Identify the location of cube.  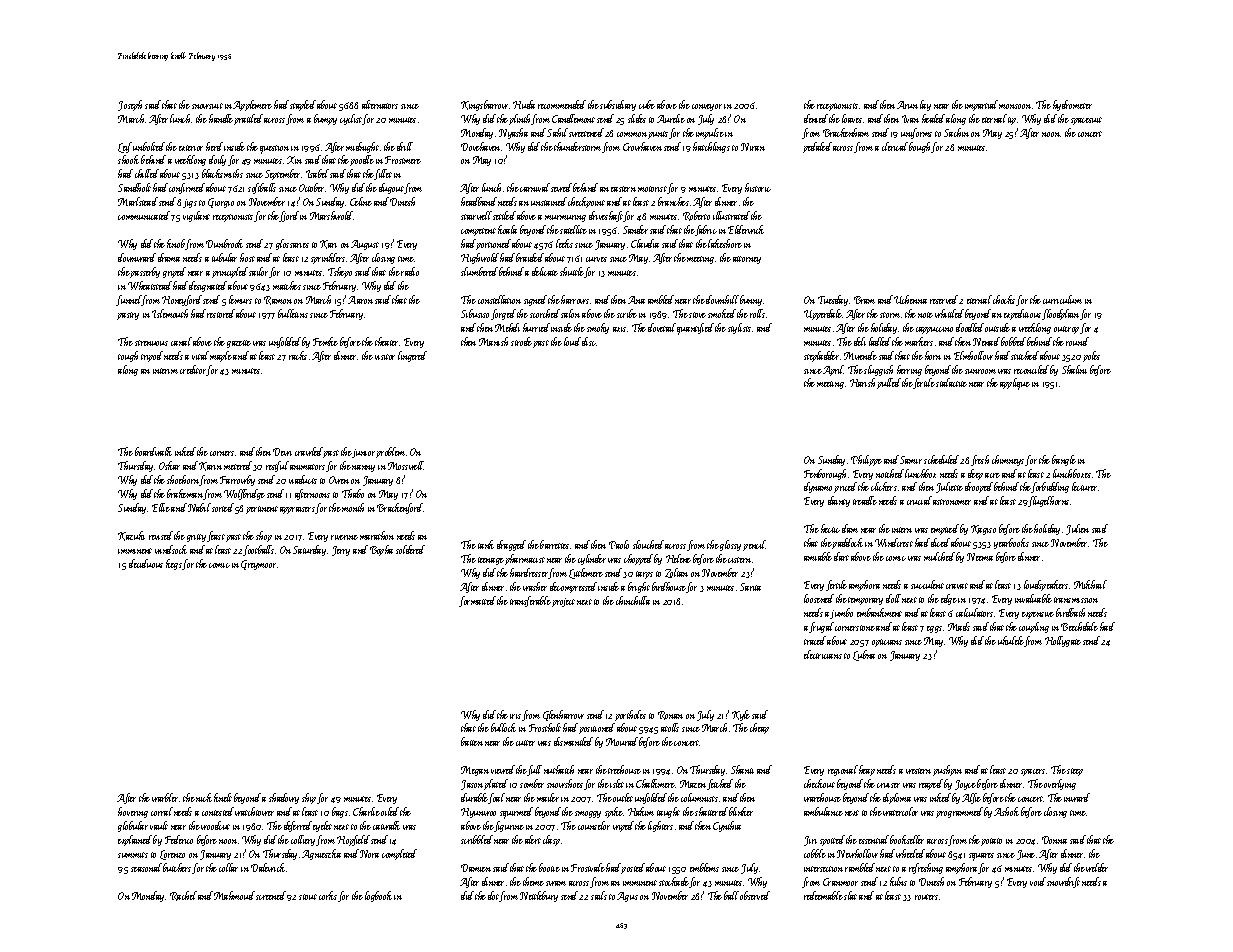
(647, 104).
